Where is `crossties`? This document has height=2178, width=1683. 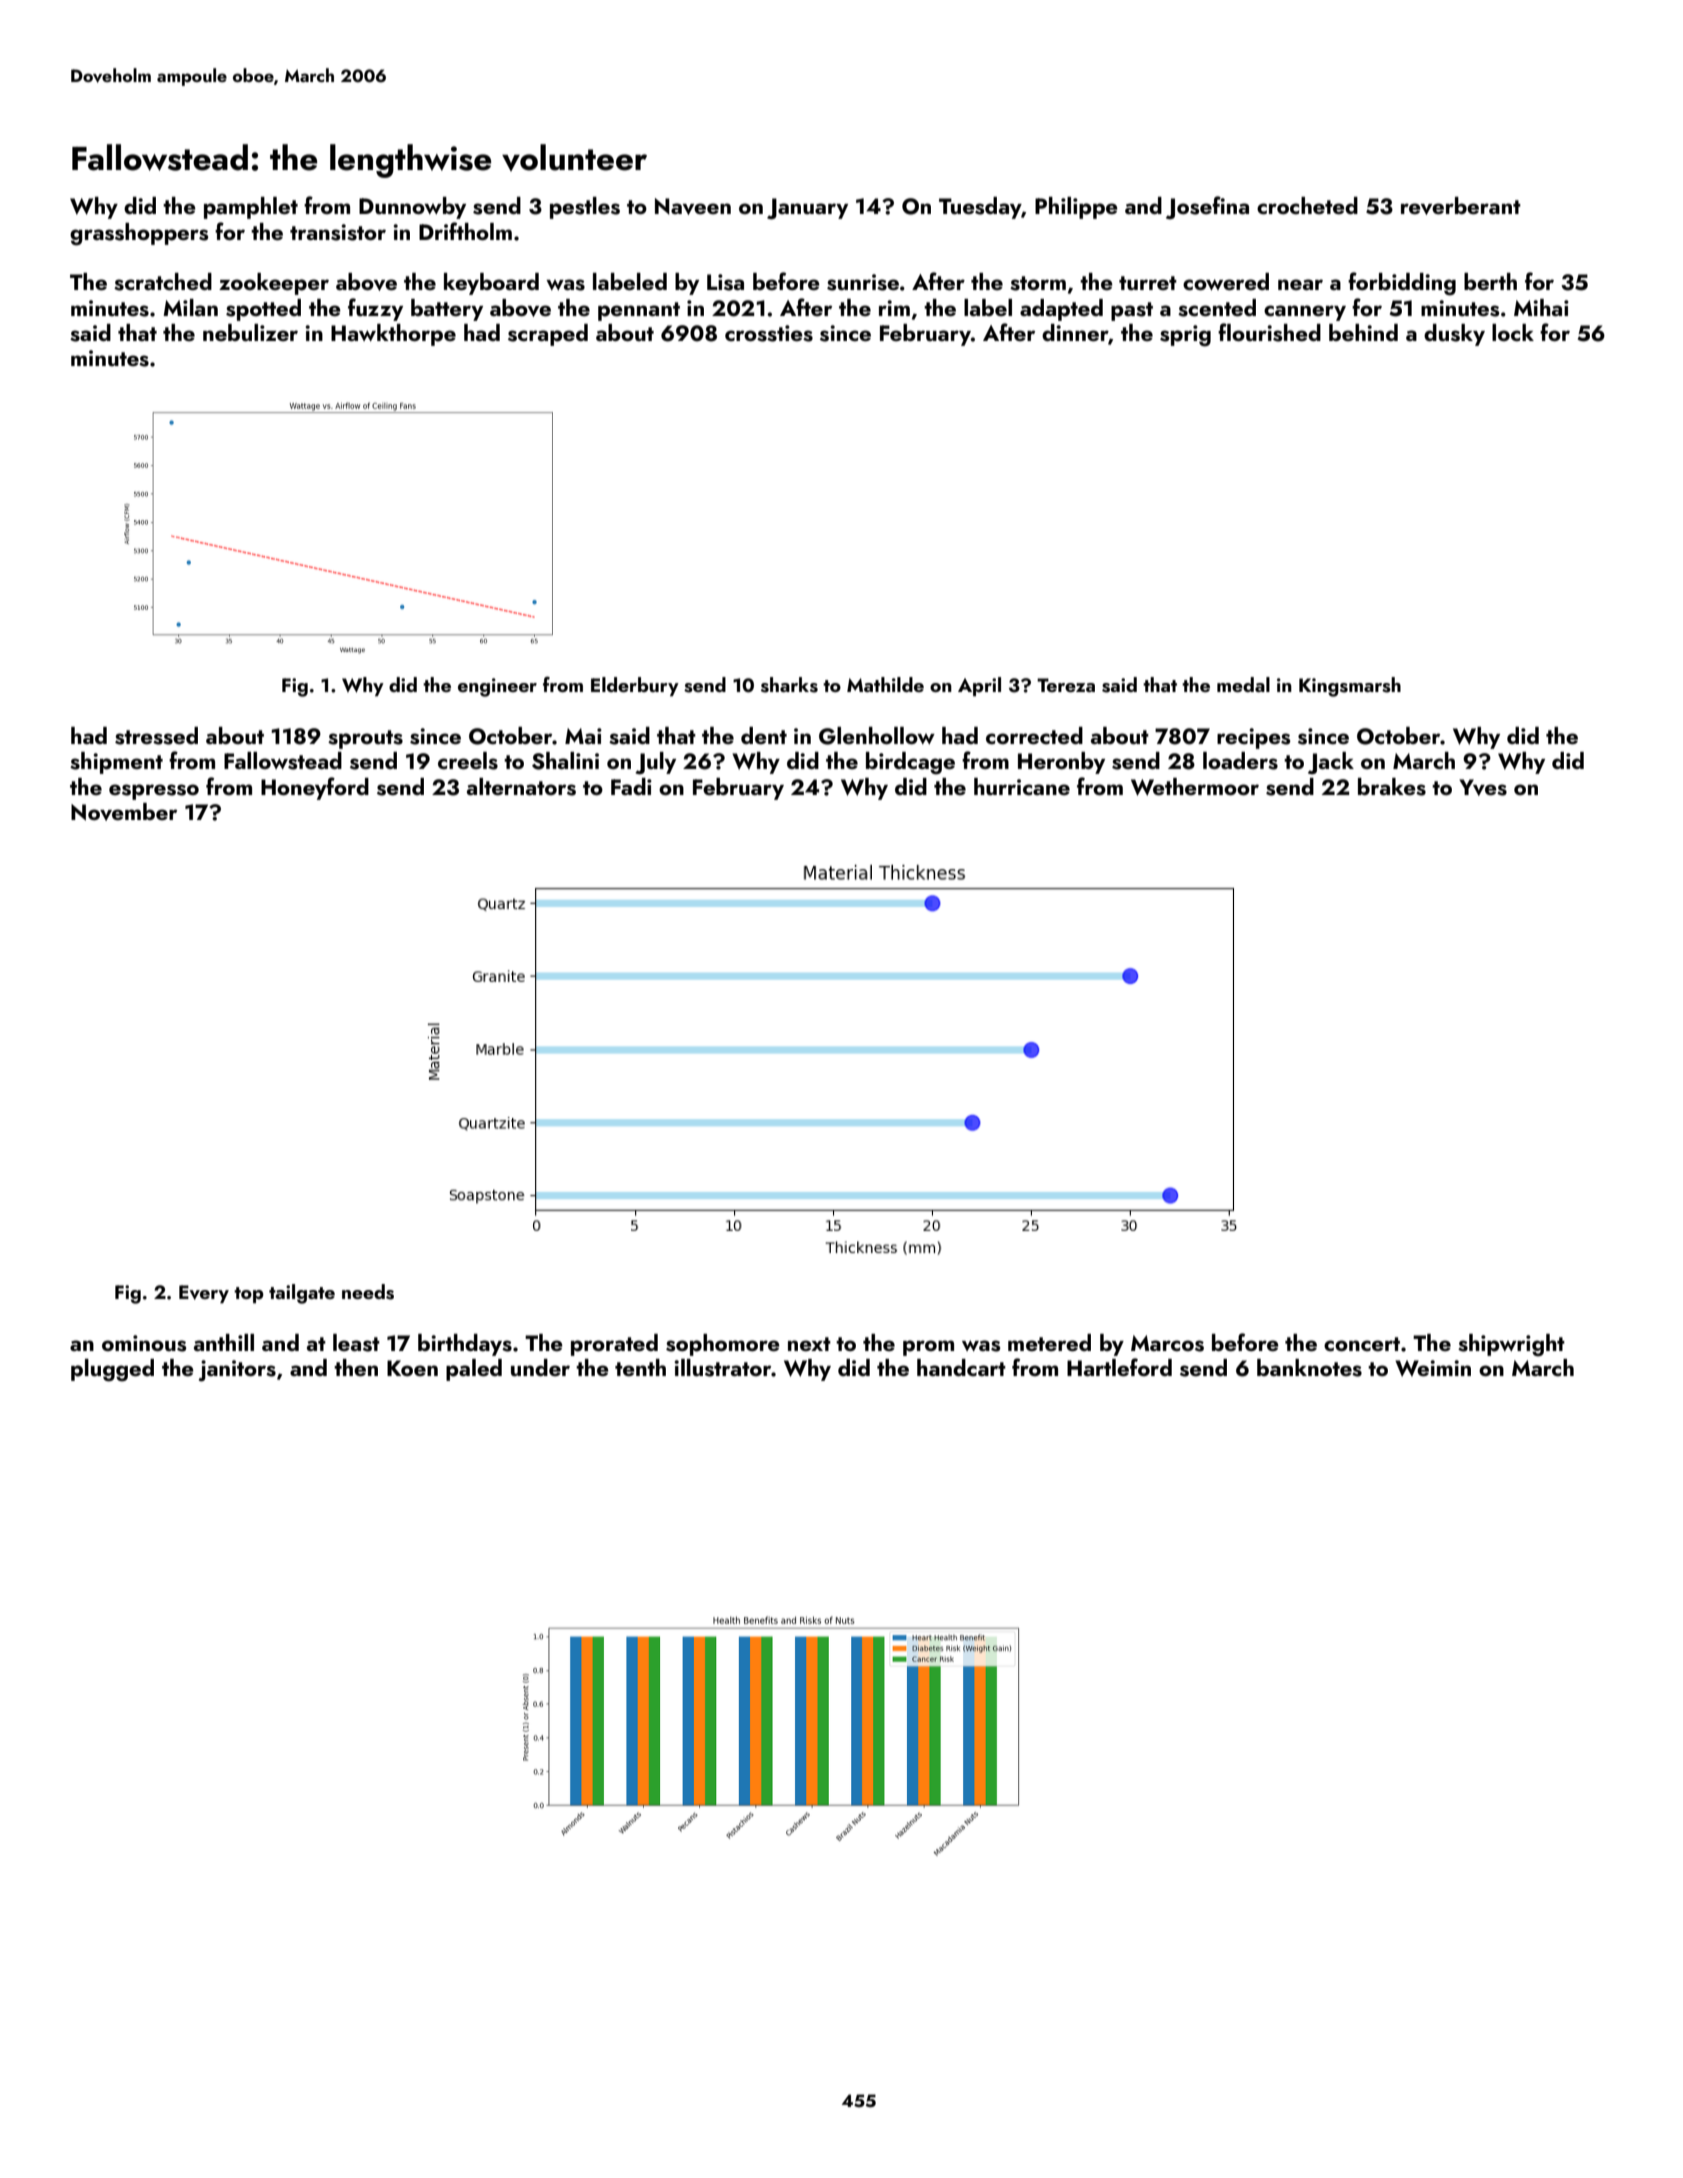 crossties is located at coordinates (769, 333).
